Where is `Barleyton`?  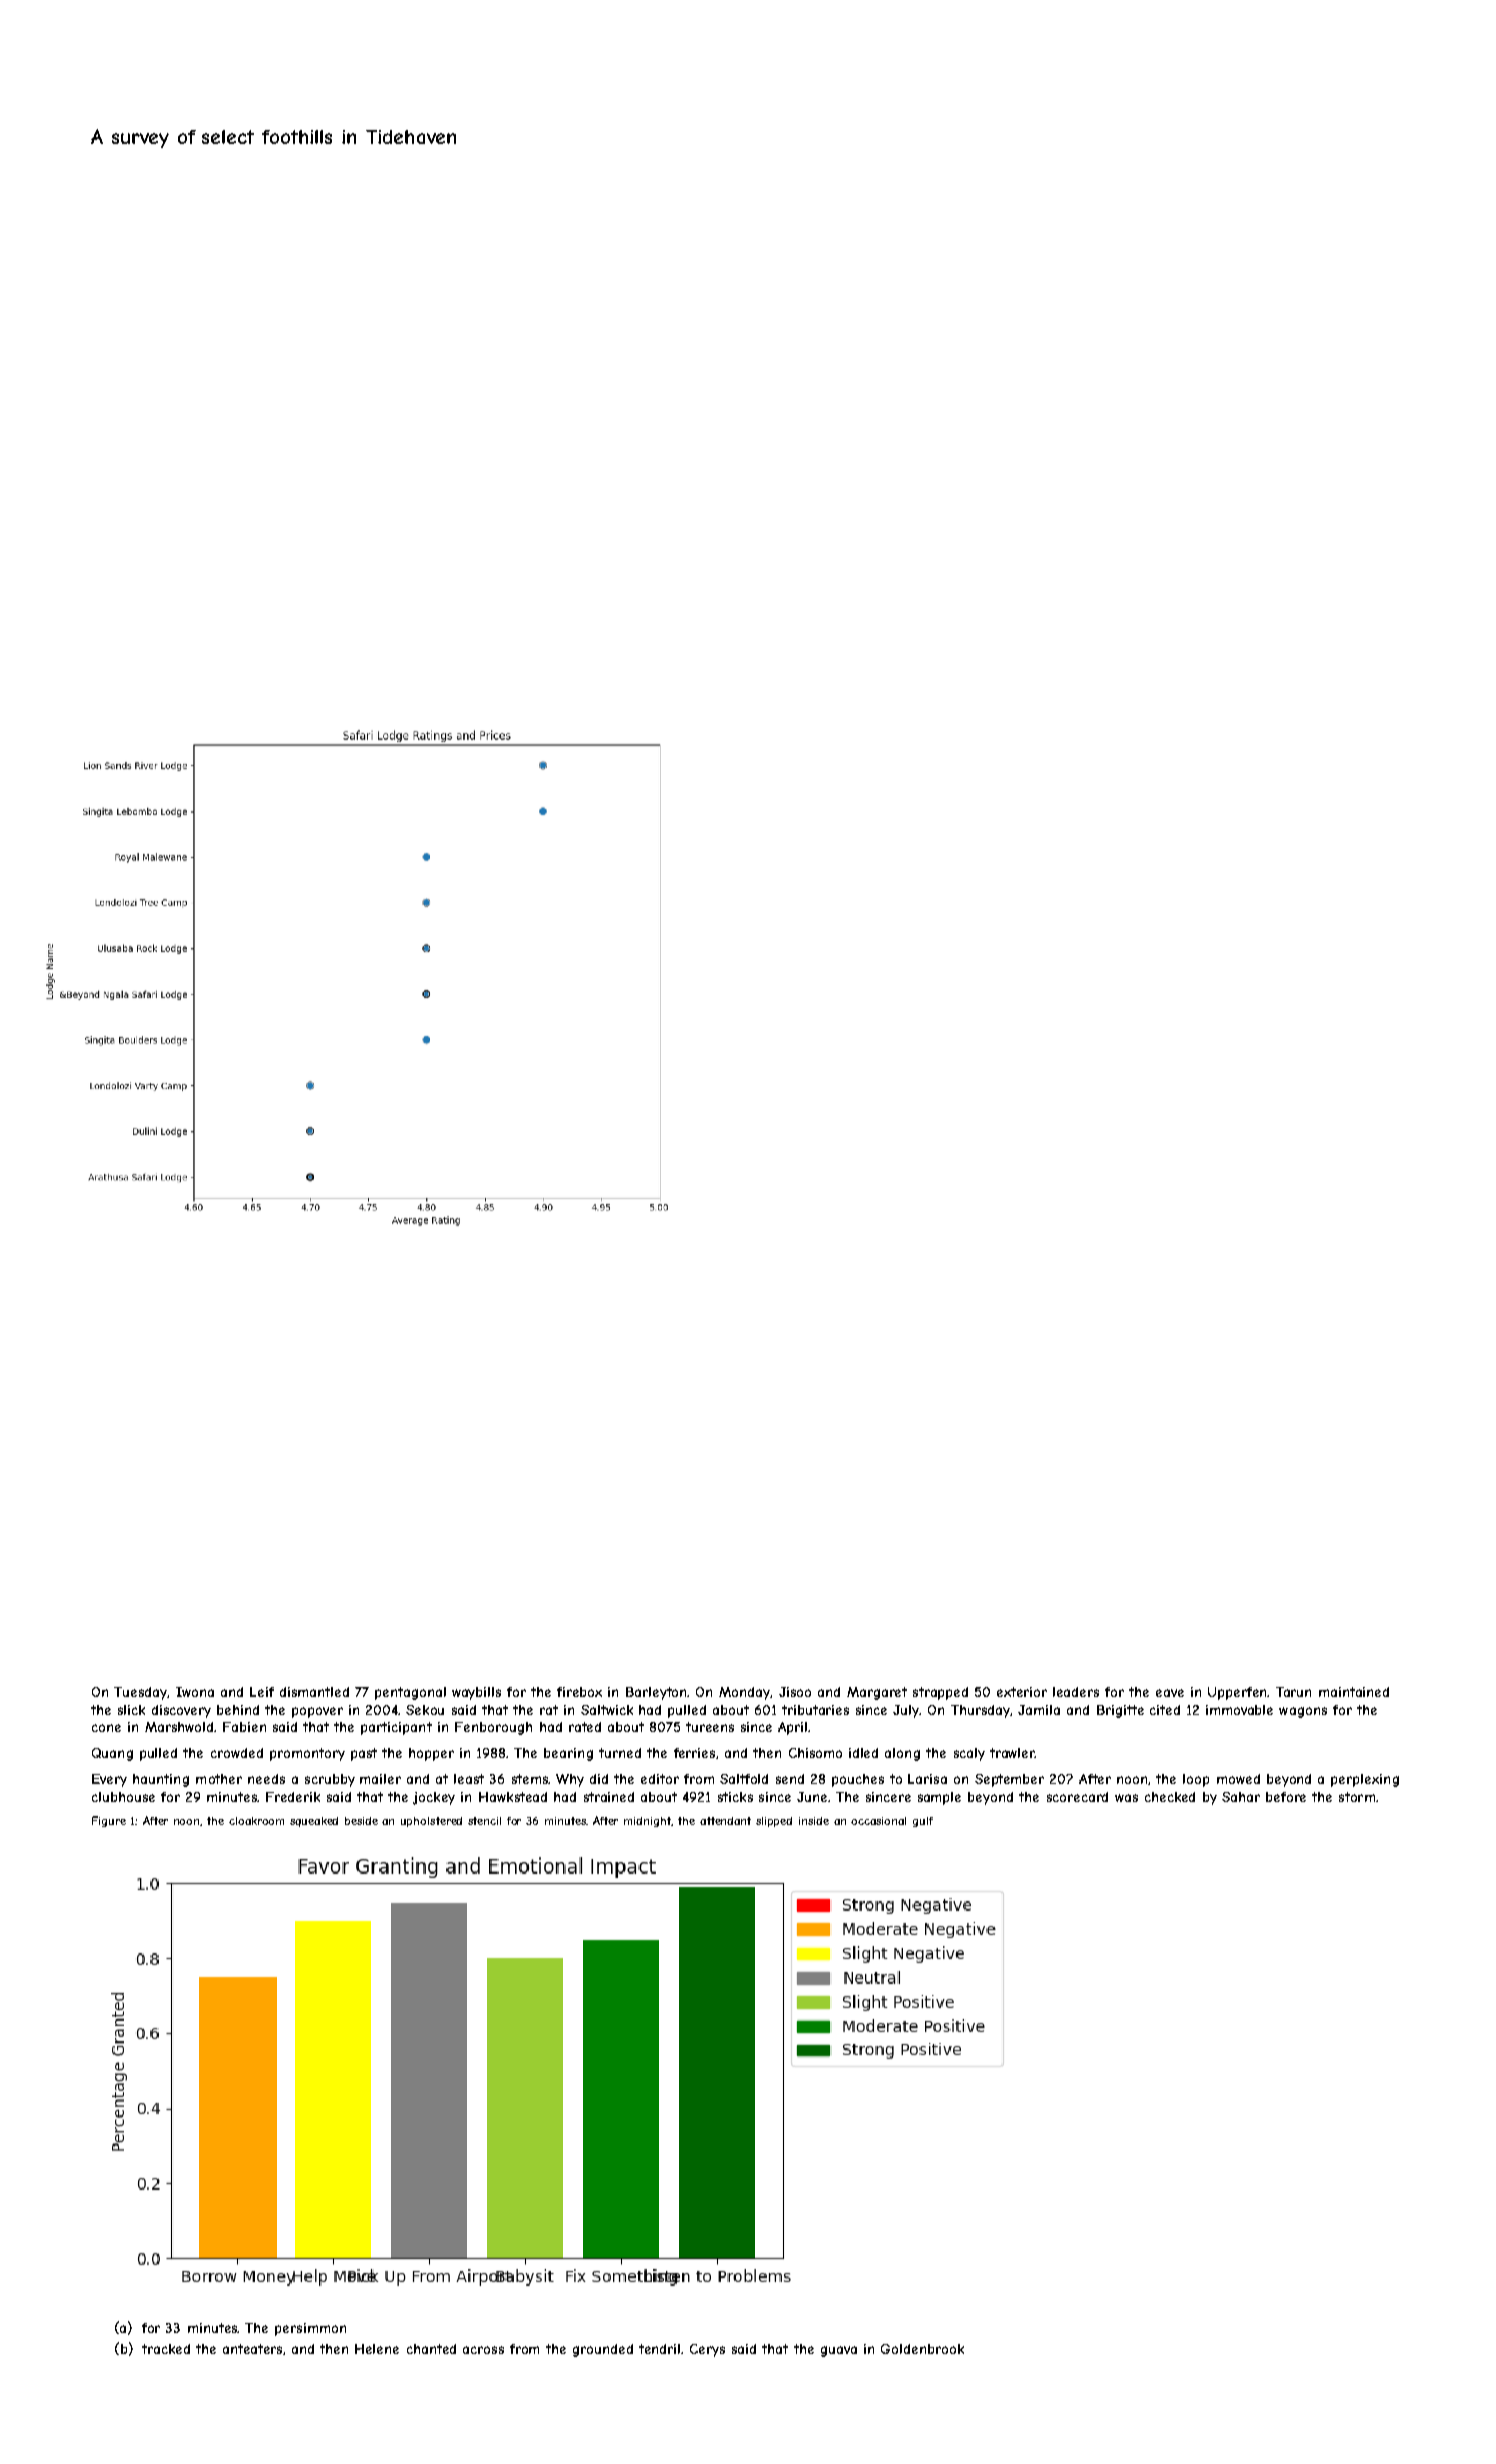 Barleyton is located at coordinates (656, 1693).
